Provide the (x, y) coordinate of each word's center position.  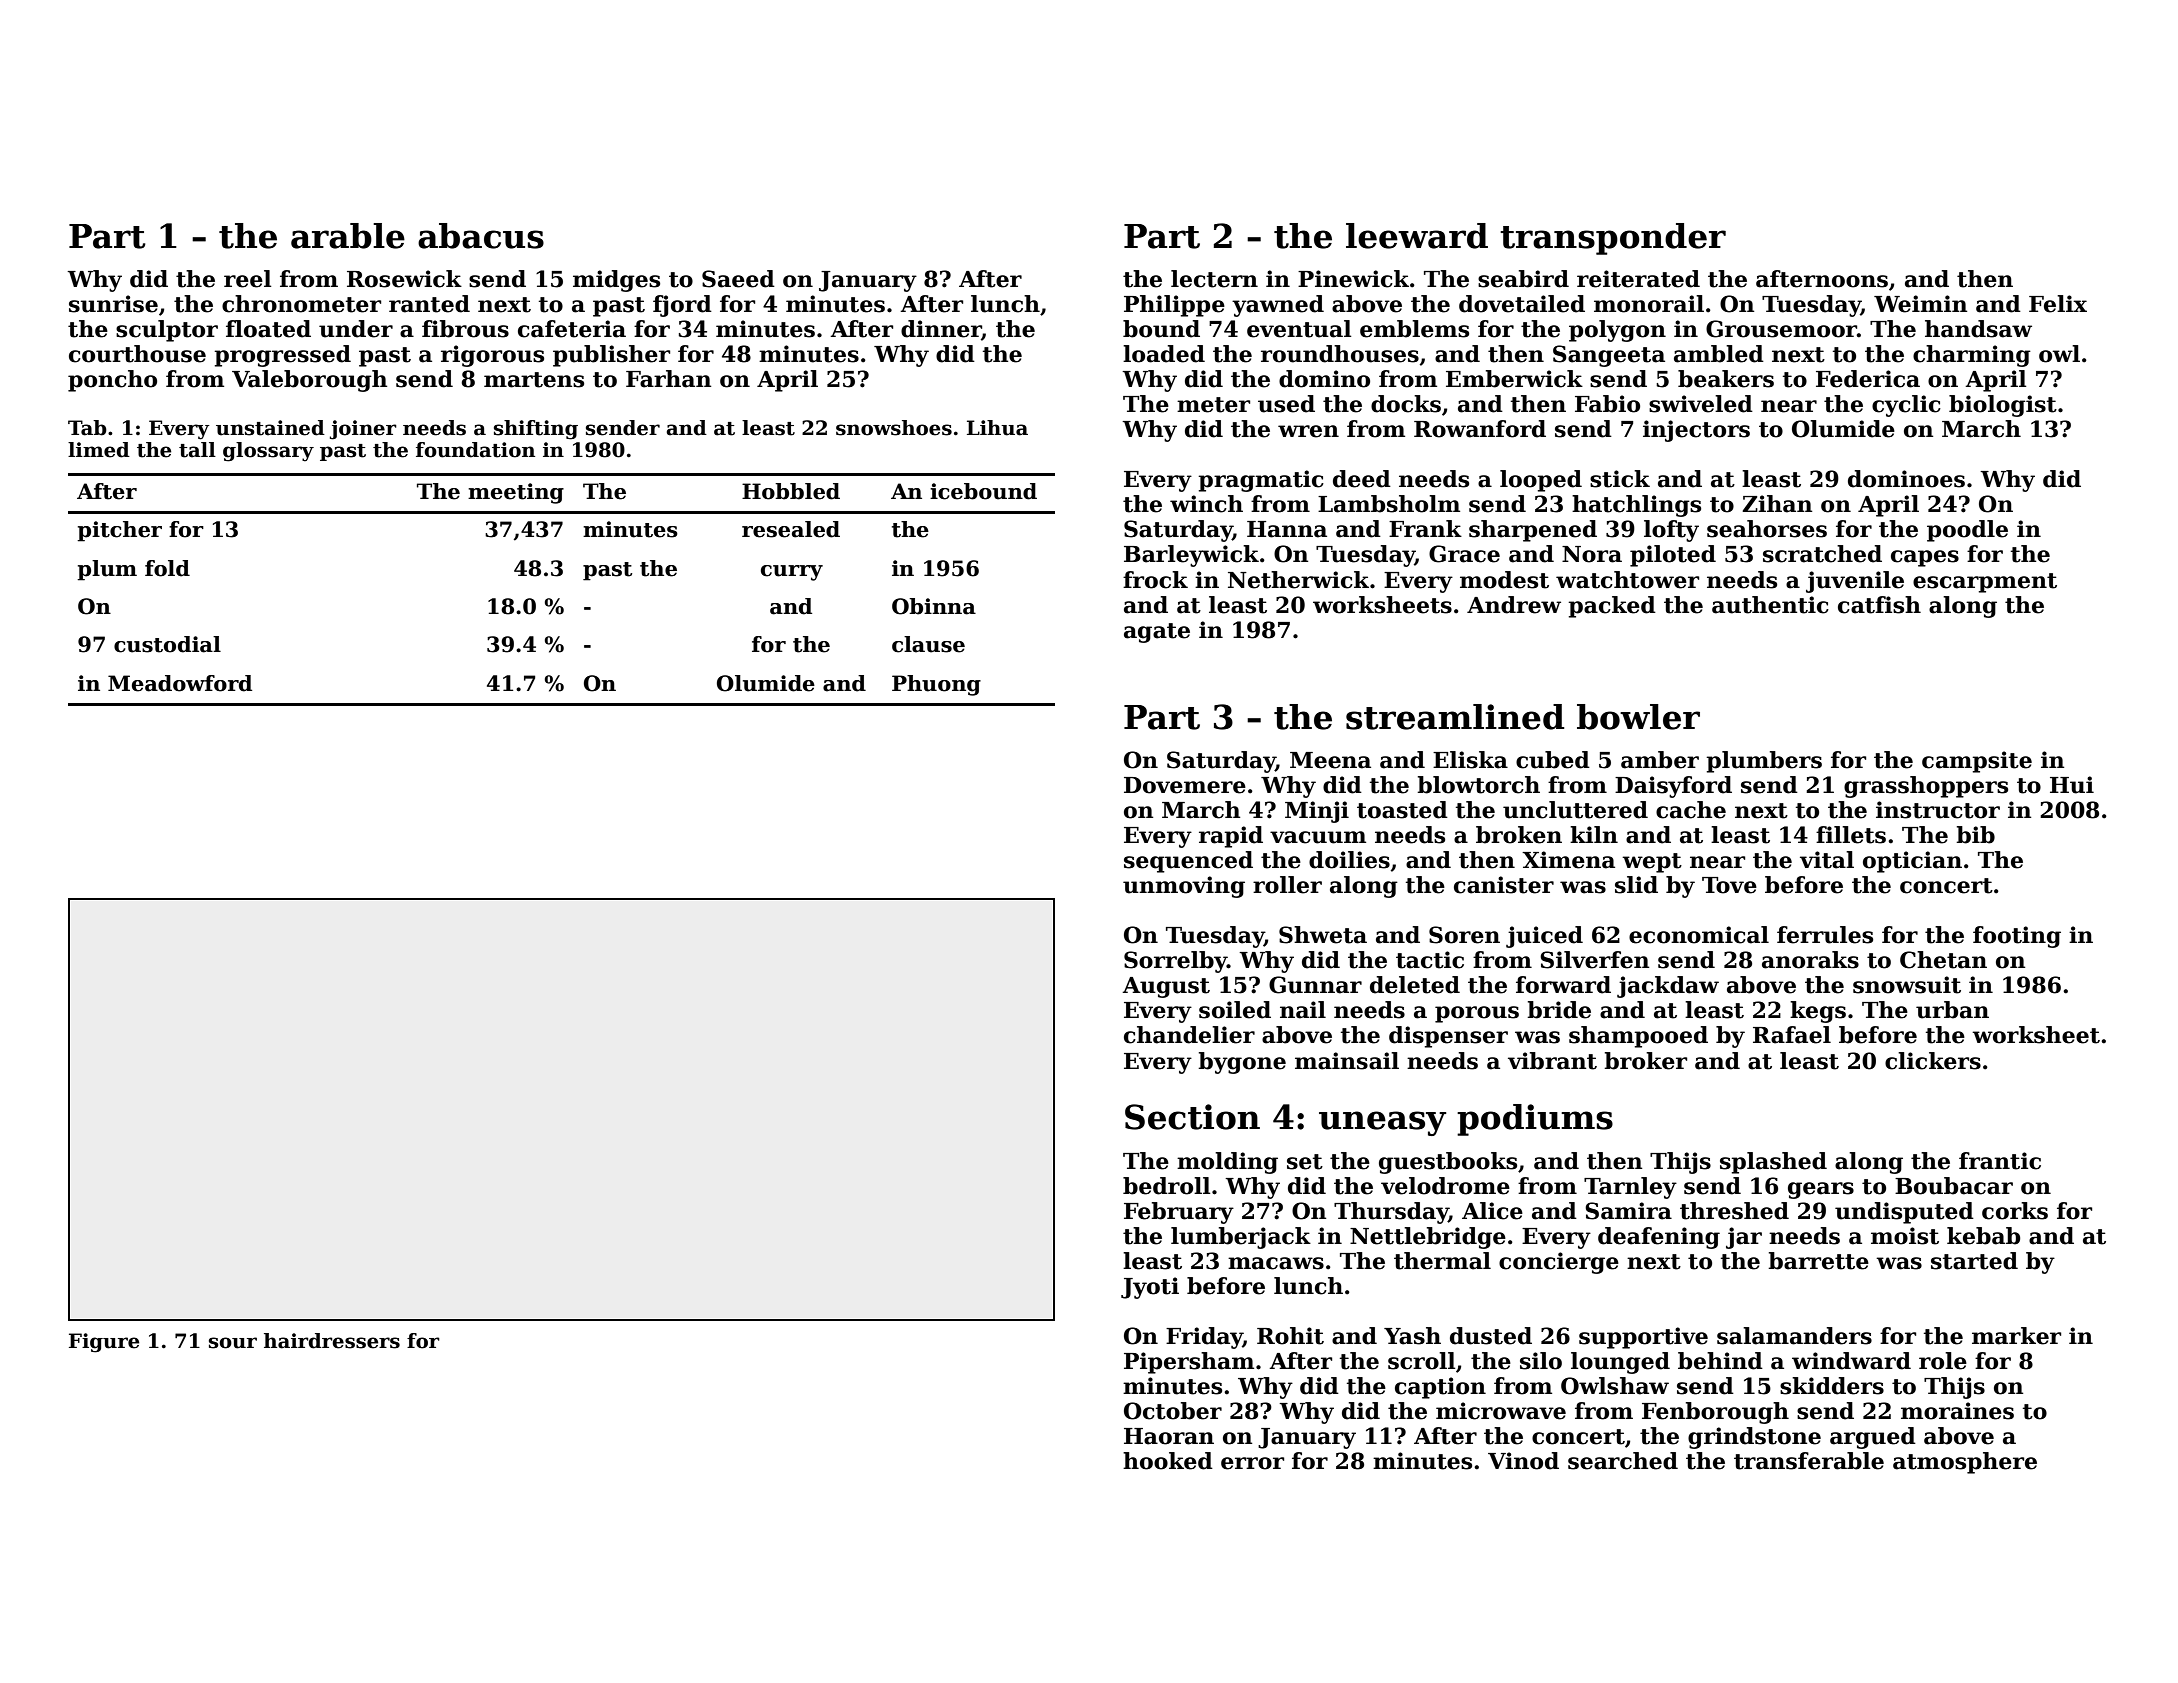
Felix (2058, 304)
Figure (104, 1343)
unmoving (1184, 887)
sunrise (113, 304)
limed (99, 450)
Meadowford (180, 683)
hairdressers (332, 1341)
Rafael (1792, 1035)
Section (1192, 1117)
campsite (1977, 762)
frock (1155, 580)
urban (1952, 1010)
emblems (1414, 329)
